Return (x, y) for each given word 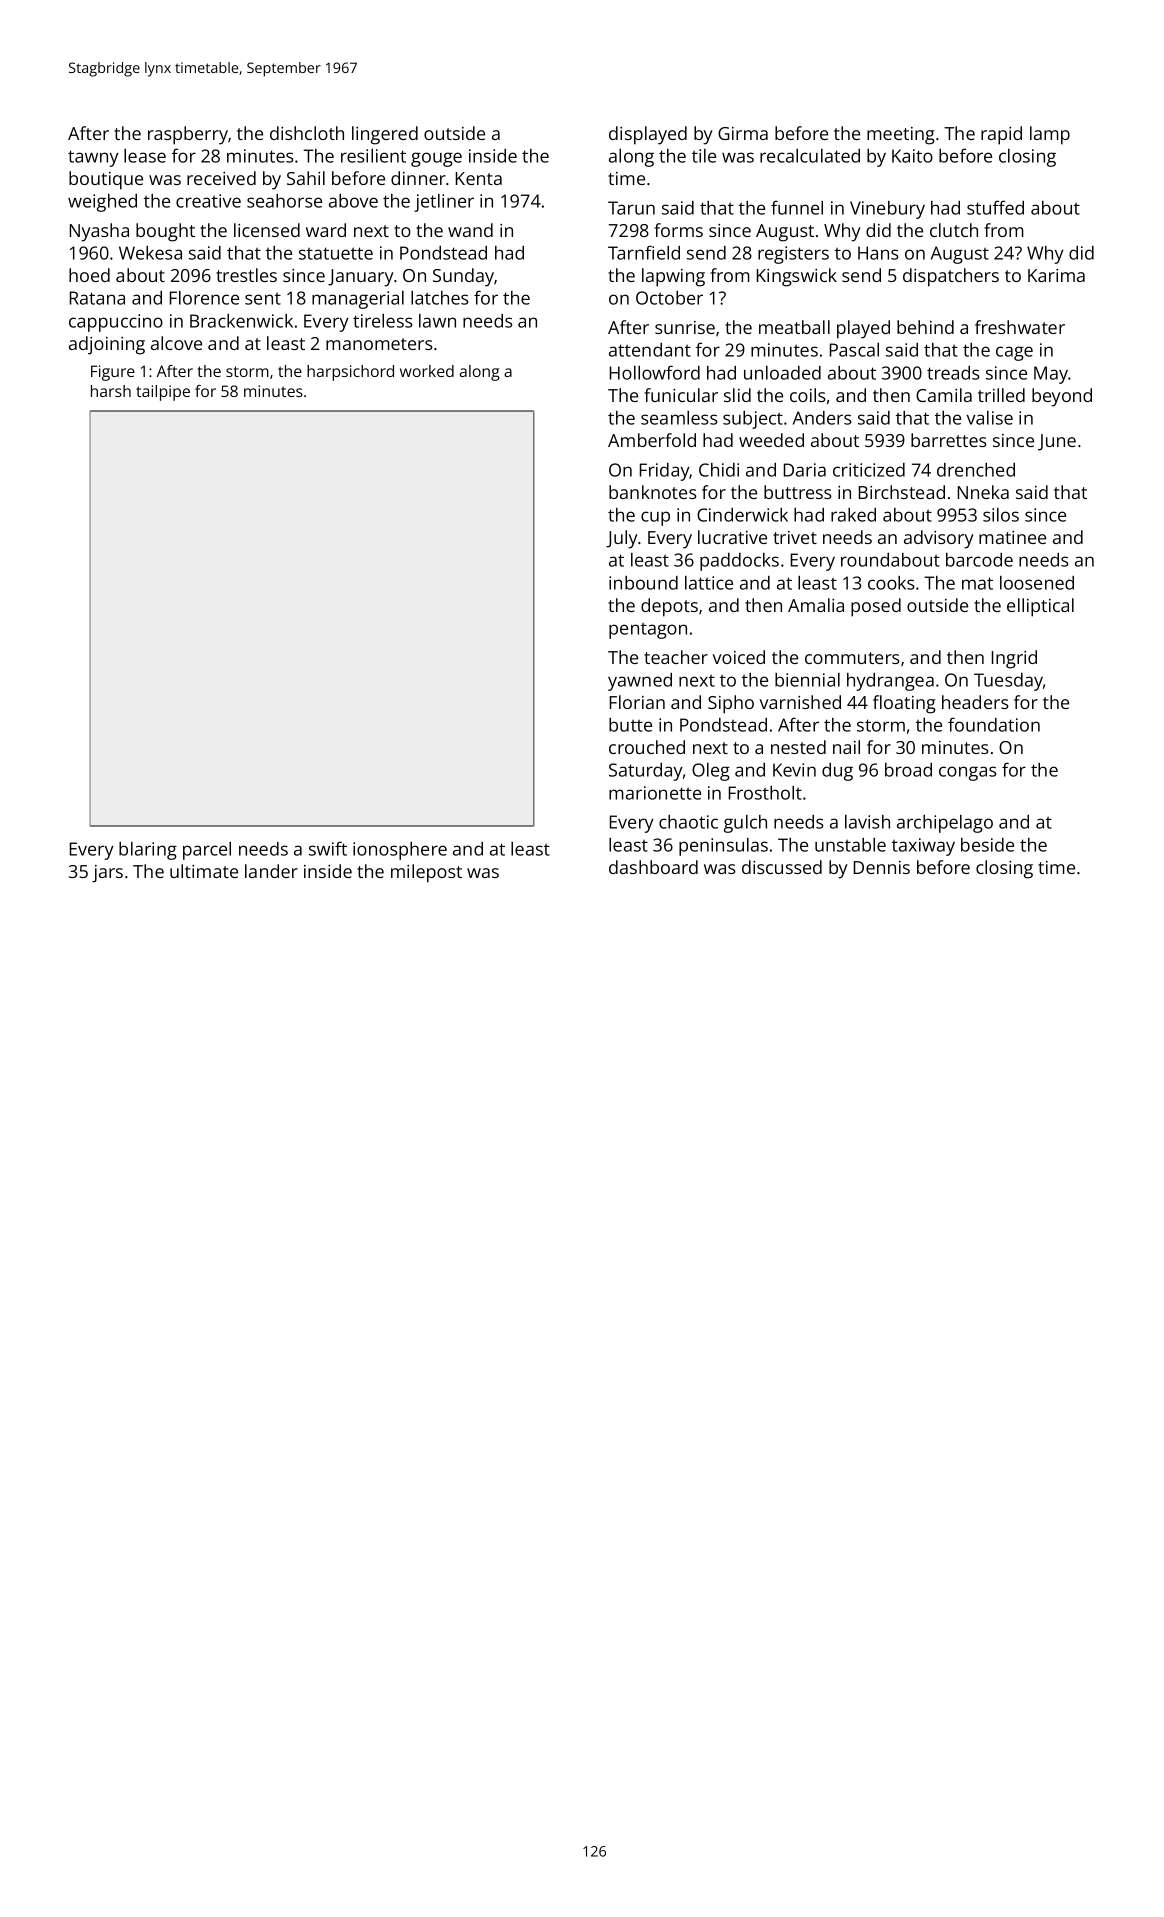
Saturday (646, 772)
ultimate (204, 871)
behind (925, 327)
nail (846, 747)
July (622, 539)
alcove (176, 343)
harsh (111, 391)
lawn (437, 321)
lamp (1050, 135)
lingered (385, 135)
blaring (148, 851)
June (1057, 442)
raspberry (188, 135)
